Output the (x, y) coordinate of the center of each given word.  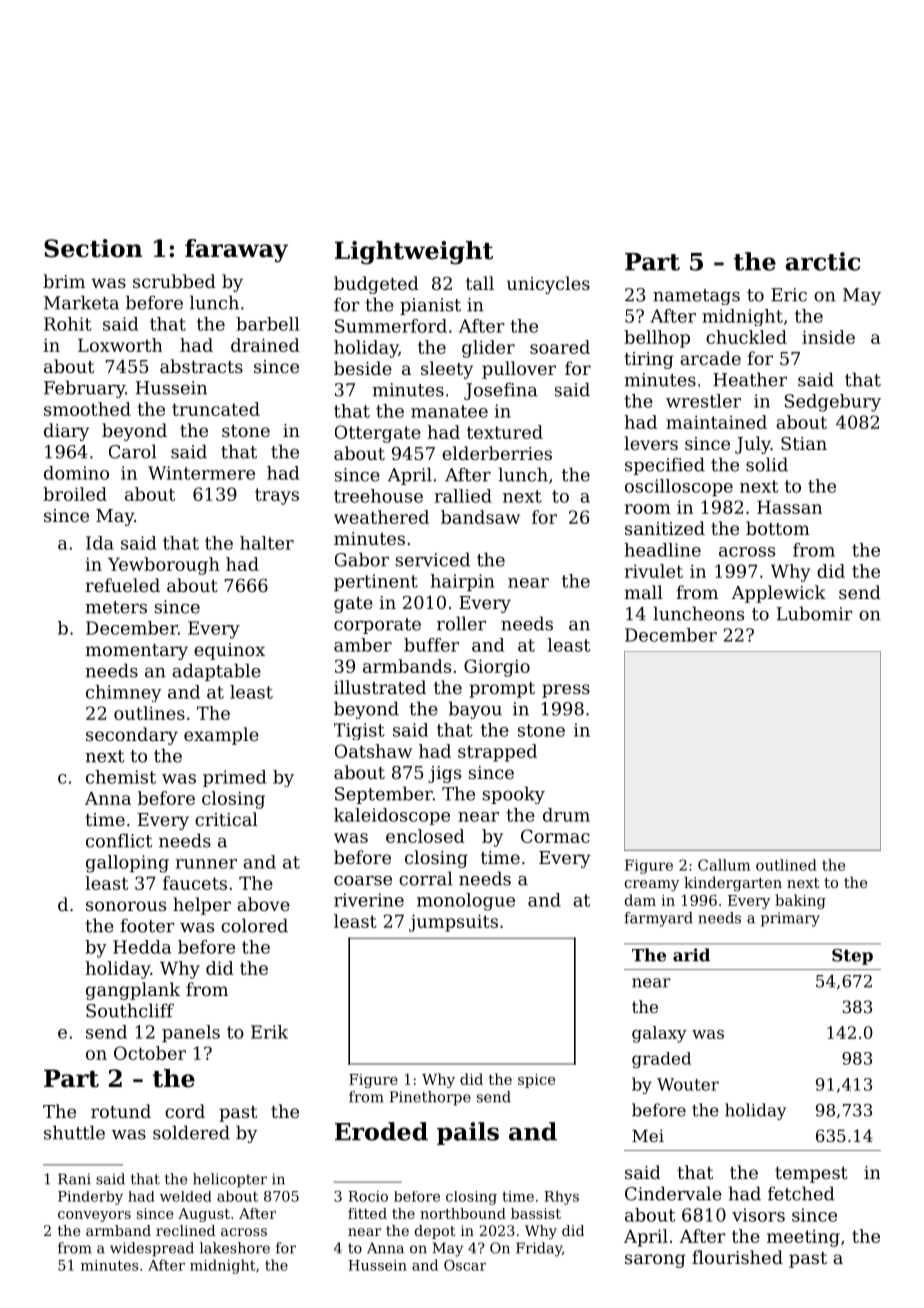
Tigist (359, 731)
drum (566, 815)
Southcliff (130, 1010)
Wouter (688, 1084)
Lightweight (414, 253)
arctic (822, 261)
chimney (123, 693)
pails (468, 1133)
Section (93, 248)
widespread (152, 1249)
